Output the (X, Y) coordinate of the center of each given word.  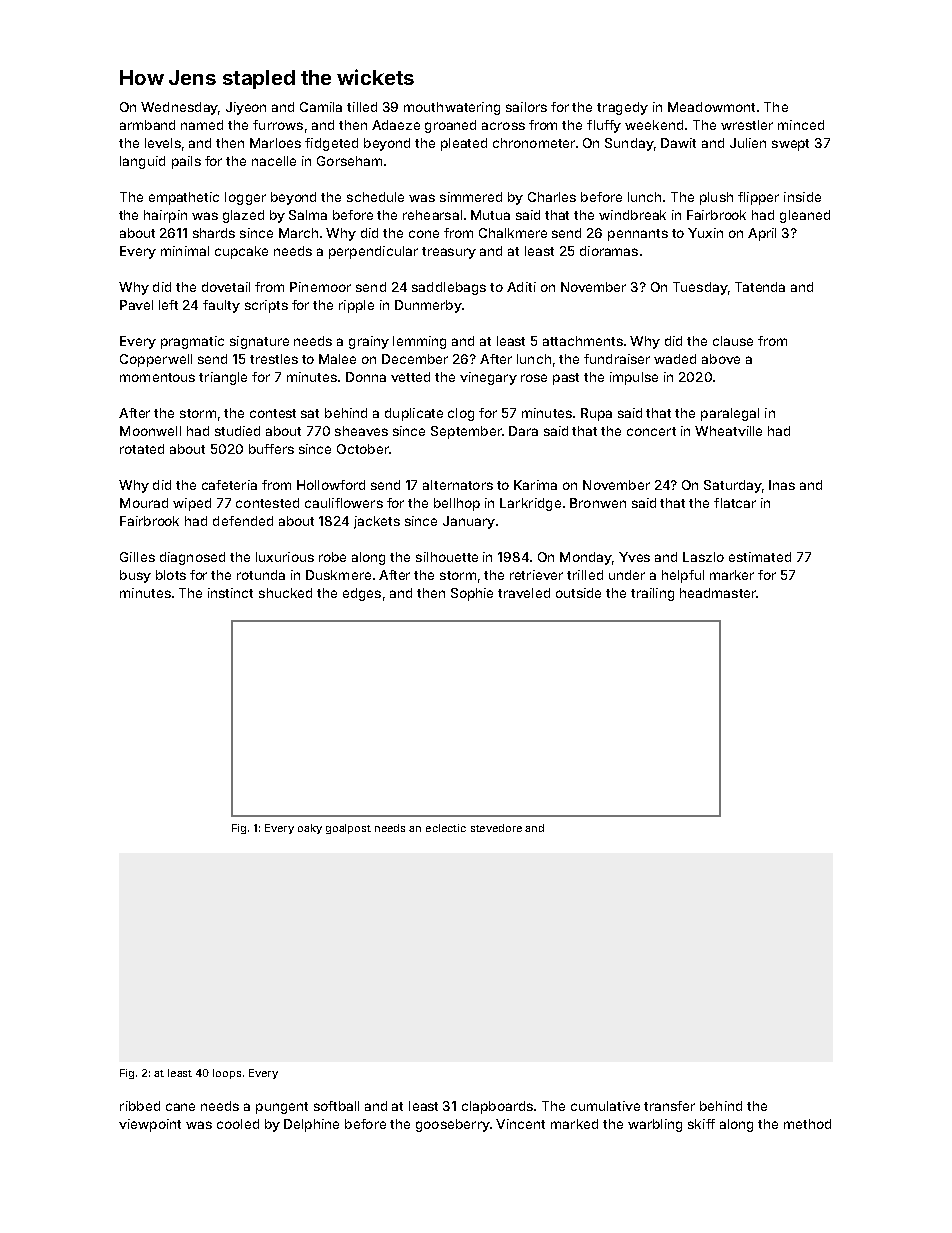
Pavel (136, 305)
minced (801, 125)
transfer (669, 1106)
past (566, 379)
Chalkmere (513, 233)
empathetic (184, 198)
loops (227, 1074)
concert (651, 431)
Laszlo (703, 557)
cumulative (605, 1106)
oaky (310, 829)
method (807, 1124)
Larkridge (530, 504)
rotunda (261, 575)
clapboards (497, 1107)
